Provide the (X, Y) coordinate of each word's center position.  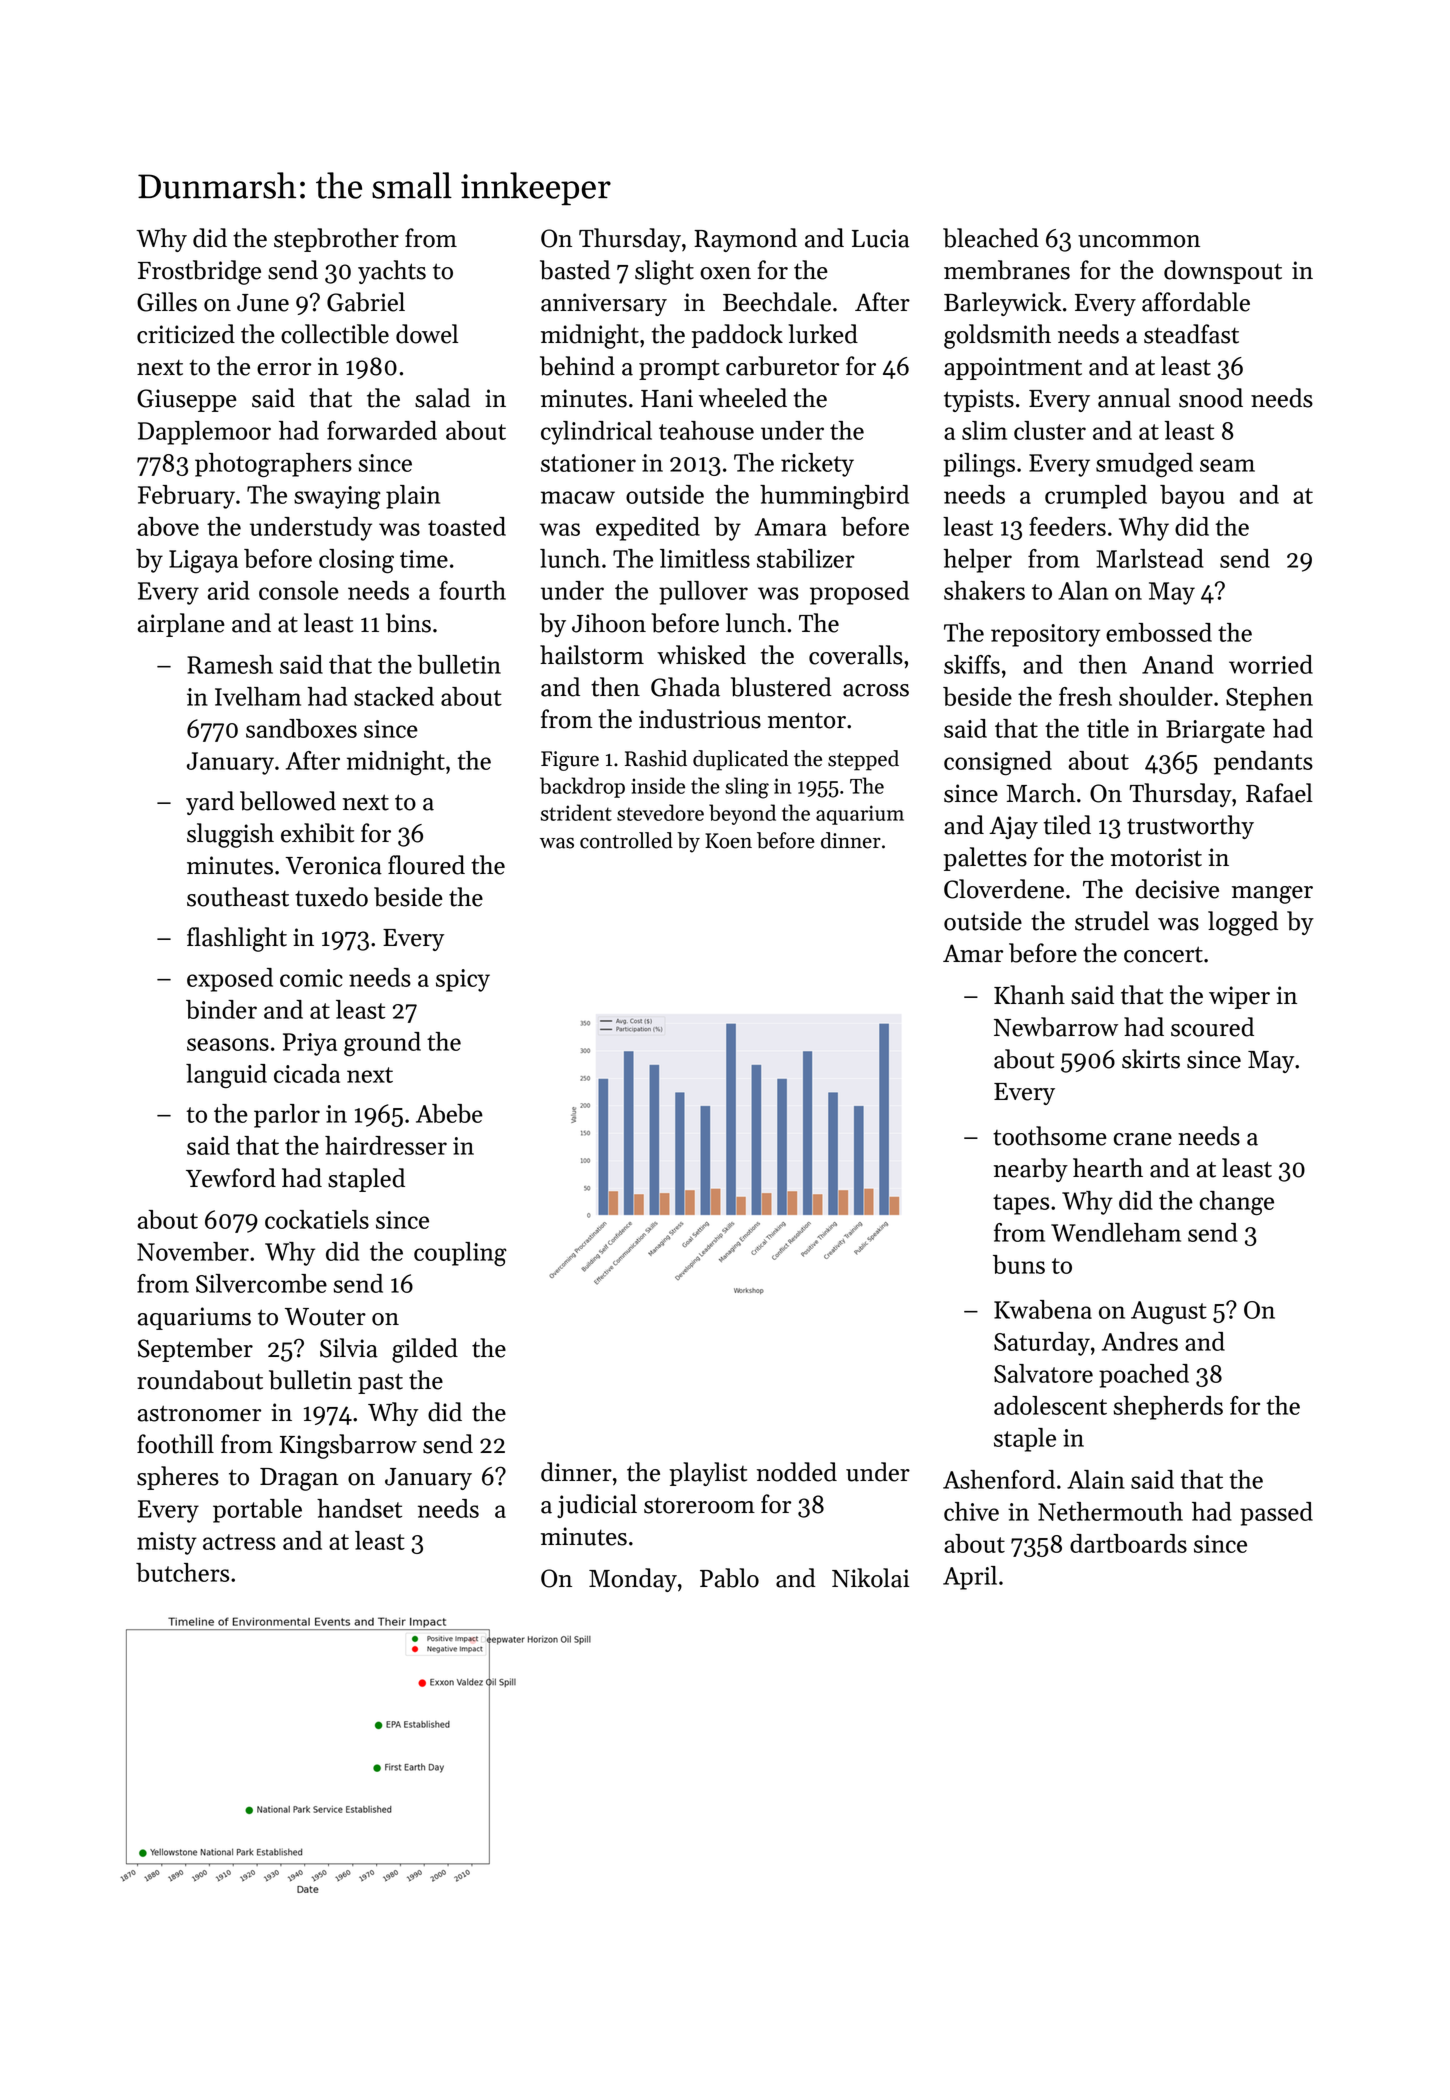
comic (311, 978)
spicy (463, 980)
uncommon (1139, 241)
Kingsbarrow (348, 1446)
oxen (725, 273)
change (1237, 1203)
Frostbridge (199, 272)
